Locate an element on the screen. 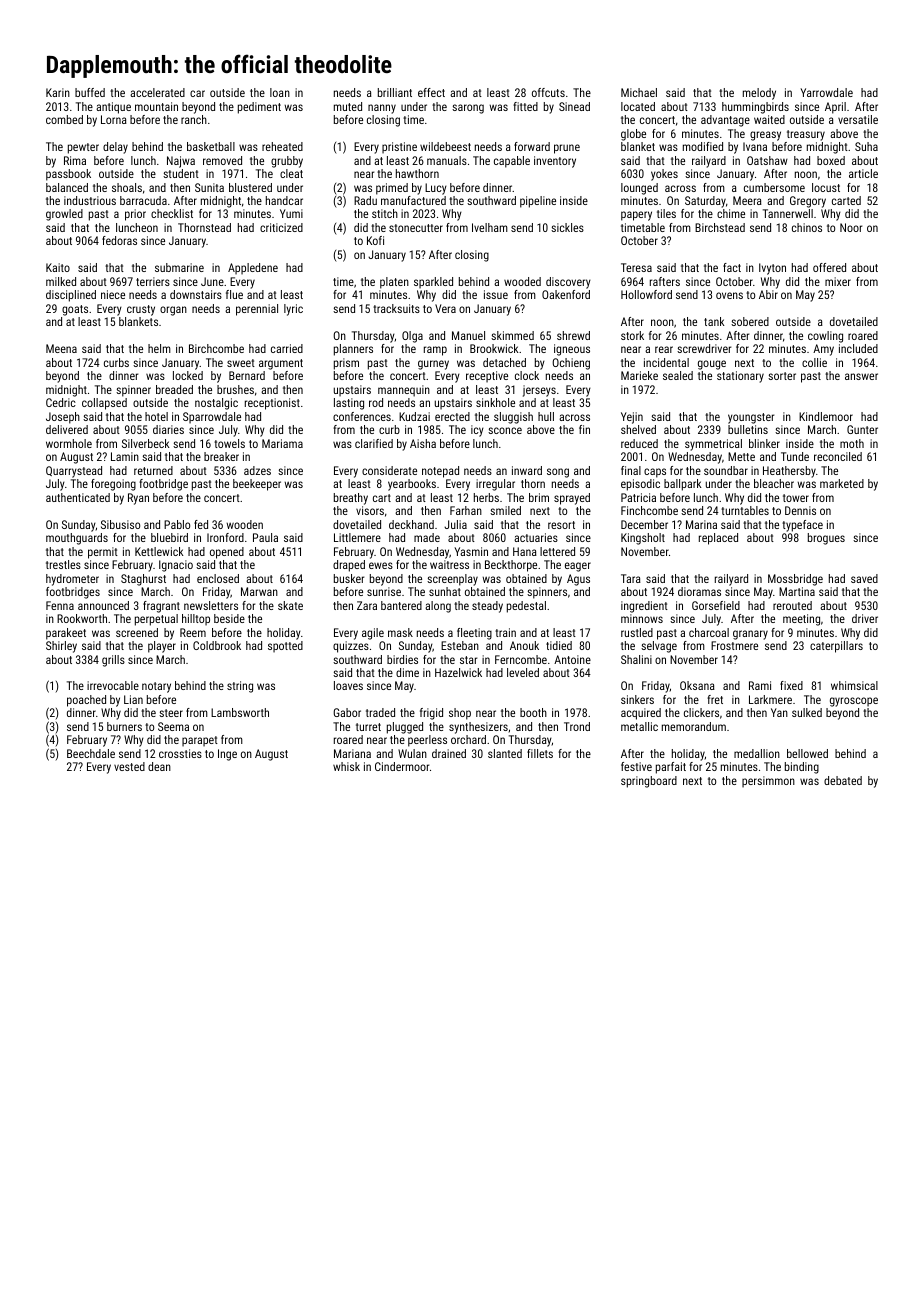 This screenshot has width=924, height=1308. offered is located at coordinates (829, 267).
